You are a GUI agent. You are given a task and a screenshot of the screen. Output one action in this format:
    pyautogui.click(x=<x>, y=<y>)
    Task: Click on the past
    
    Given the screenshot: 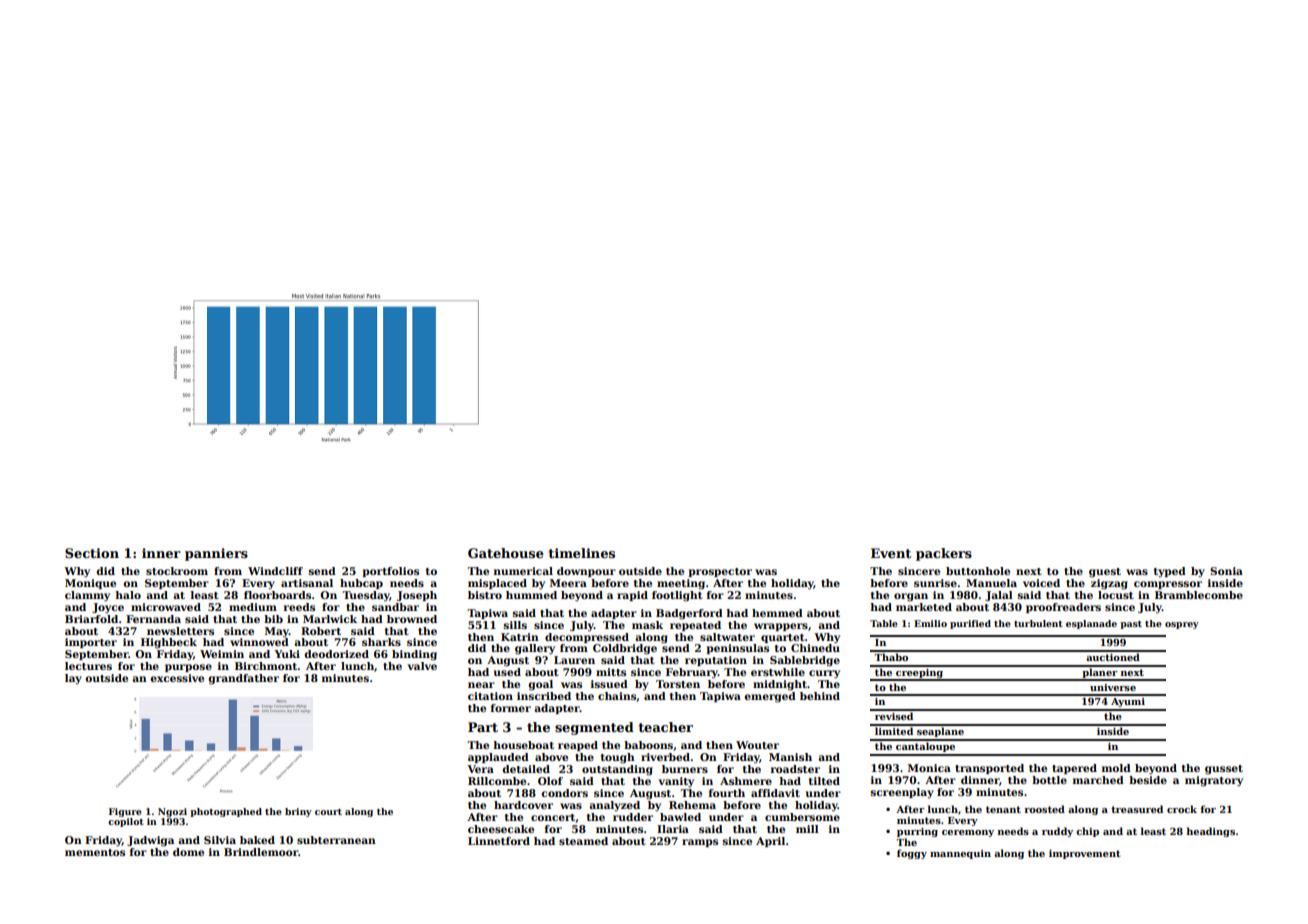 What is the action you would take?
    pyautogui.click(x=1131, y=625)
